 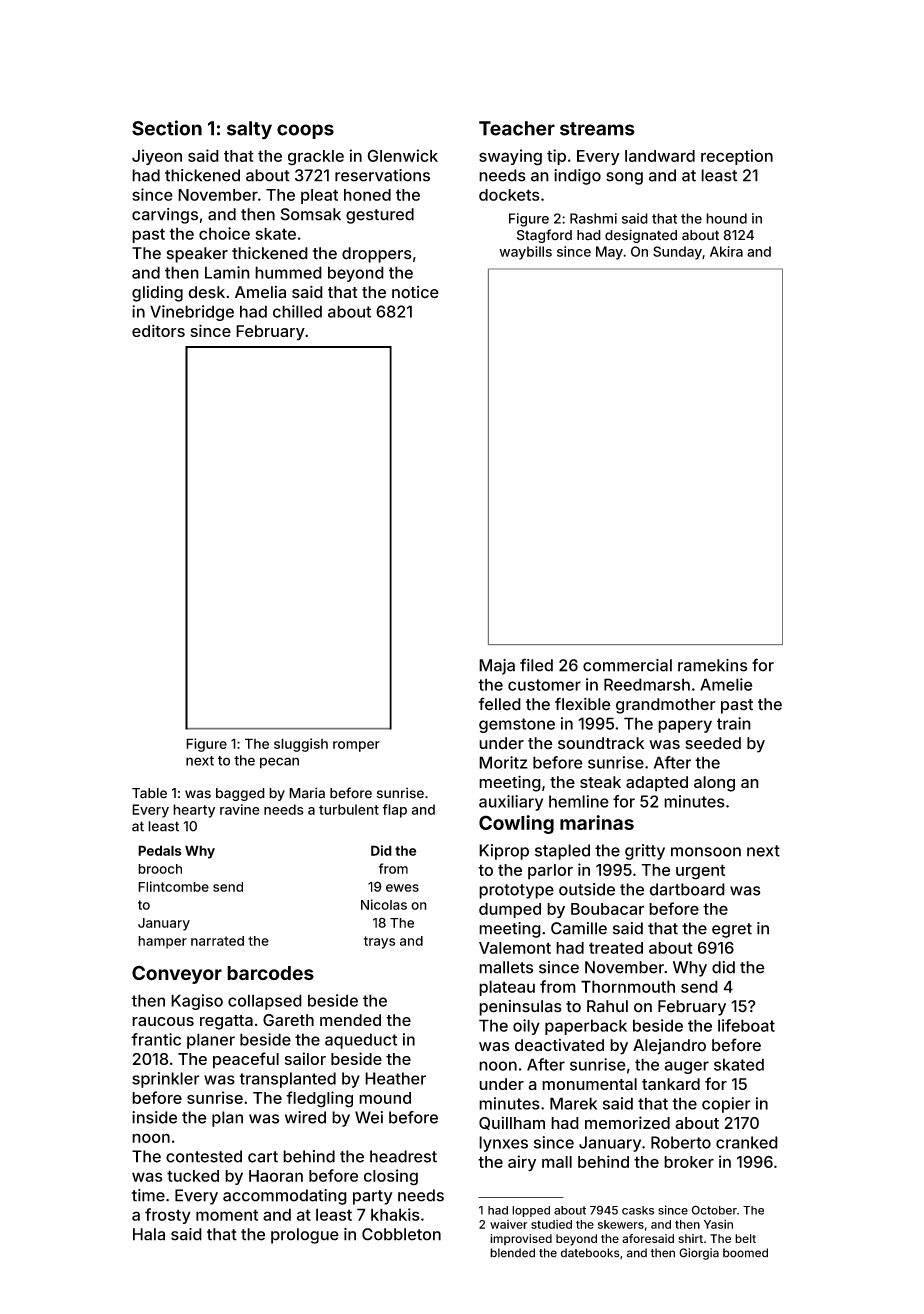 I want to click on airy, so click(x=522, y=1163).
